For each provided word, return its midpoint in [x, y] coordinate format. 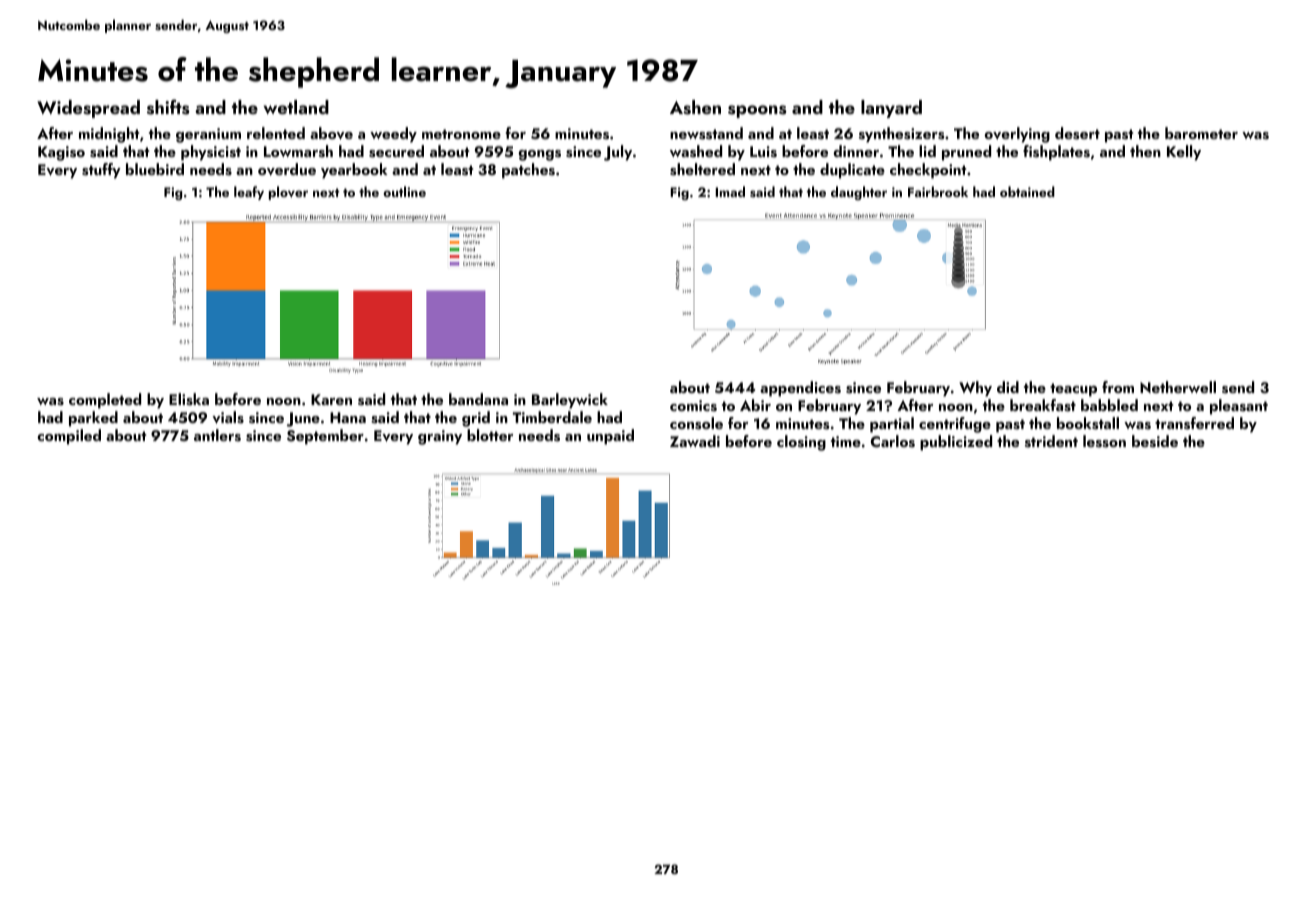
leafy [249, 193]
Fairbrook [938, 191]
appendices [800, 389]
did [1008, 387]
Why [975, 389]
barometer [1201, 133]
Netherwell [1178, 387]
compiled [69, 437]
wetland [296, 107]
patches [528, 171]
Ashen [695, 107]
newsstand [706, 133]
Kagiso [61, 153]
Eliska [189, 399]
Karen [331, 399]
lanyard [891, 109]
